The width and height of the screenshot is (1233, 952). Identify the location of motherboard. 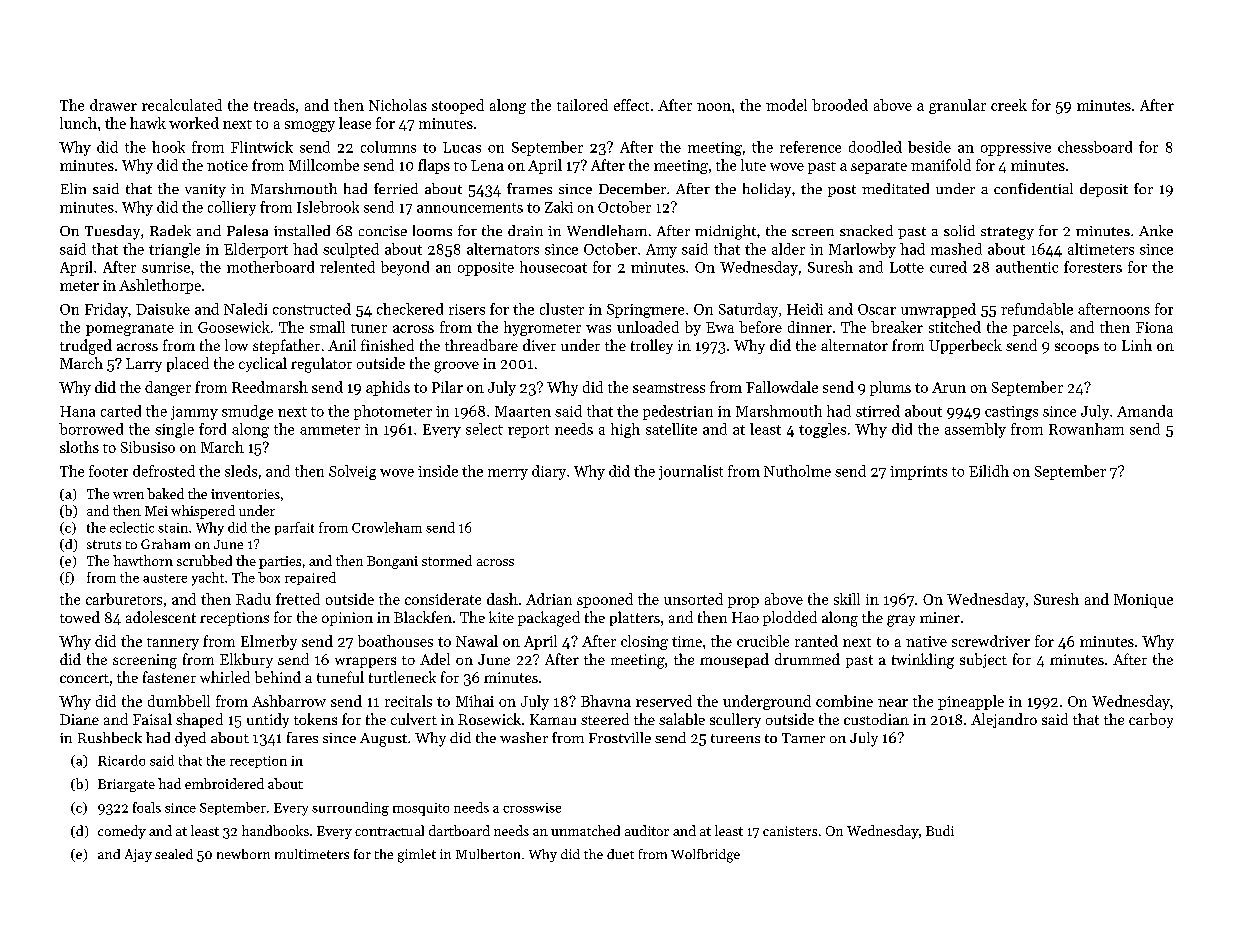
(270, 267).
